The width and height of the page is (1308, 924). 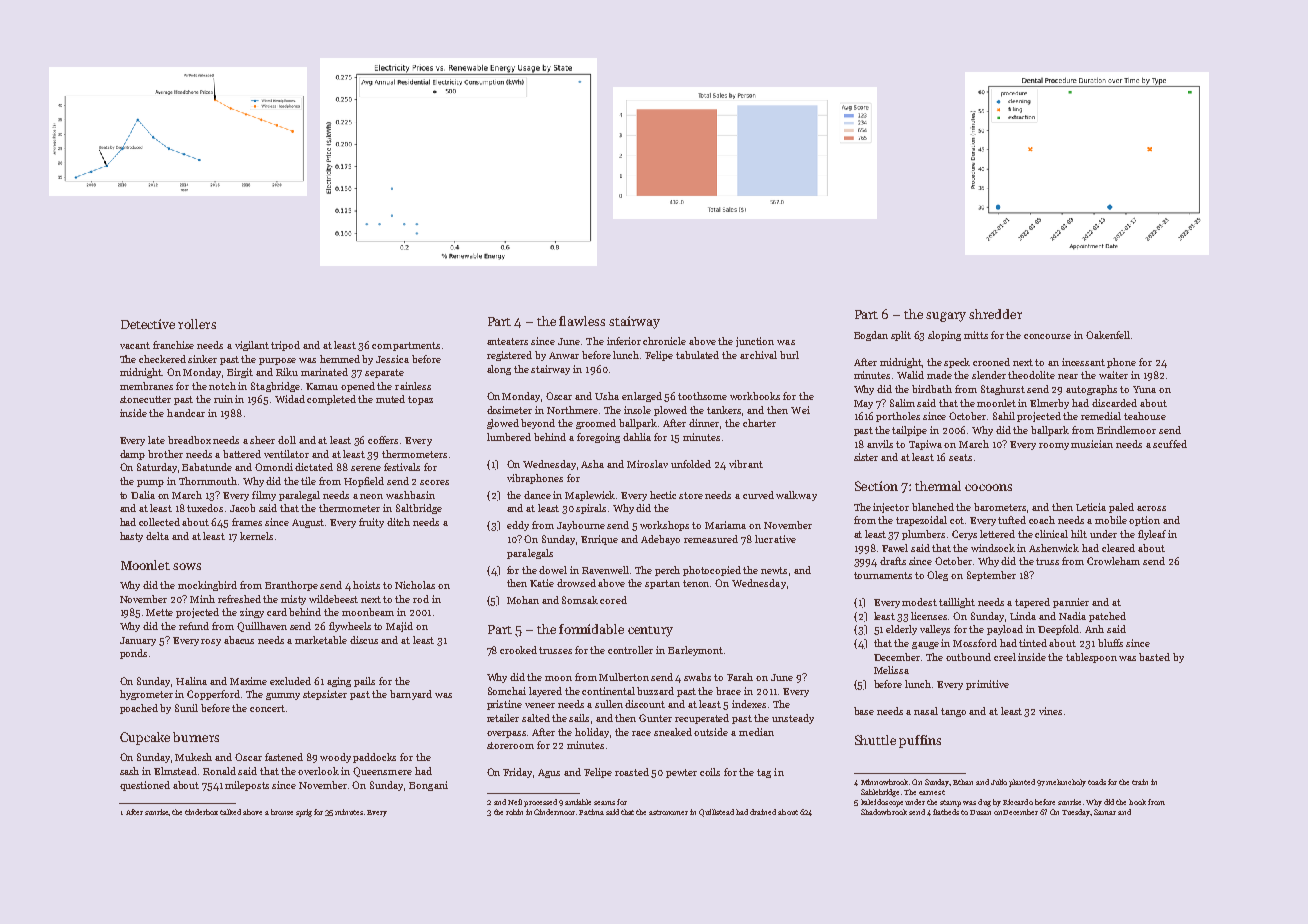 What do you see at coordinates (995, 314) in the page?
I see `shredder` at bounding box center [995, 314].
